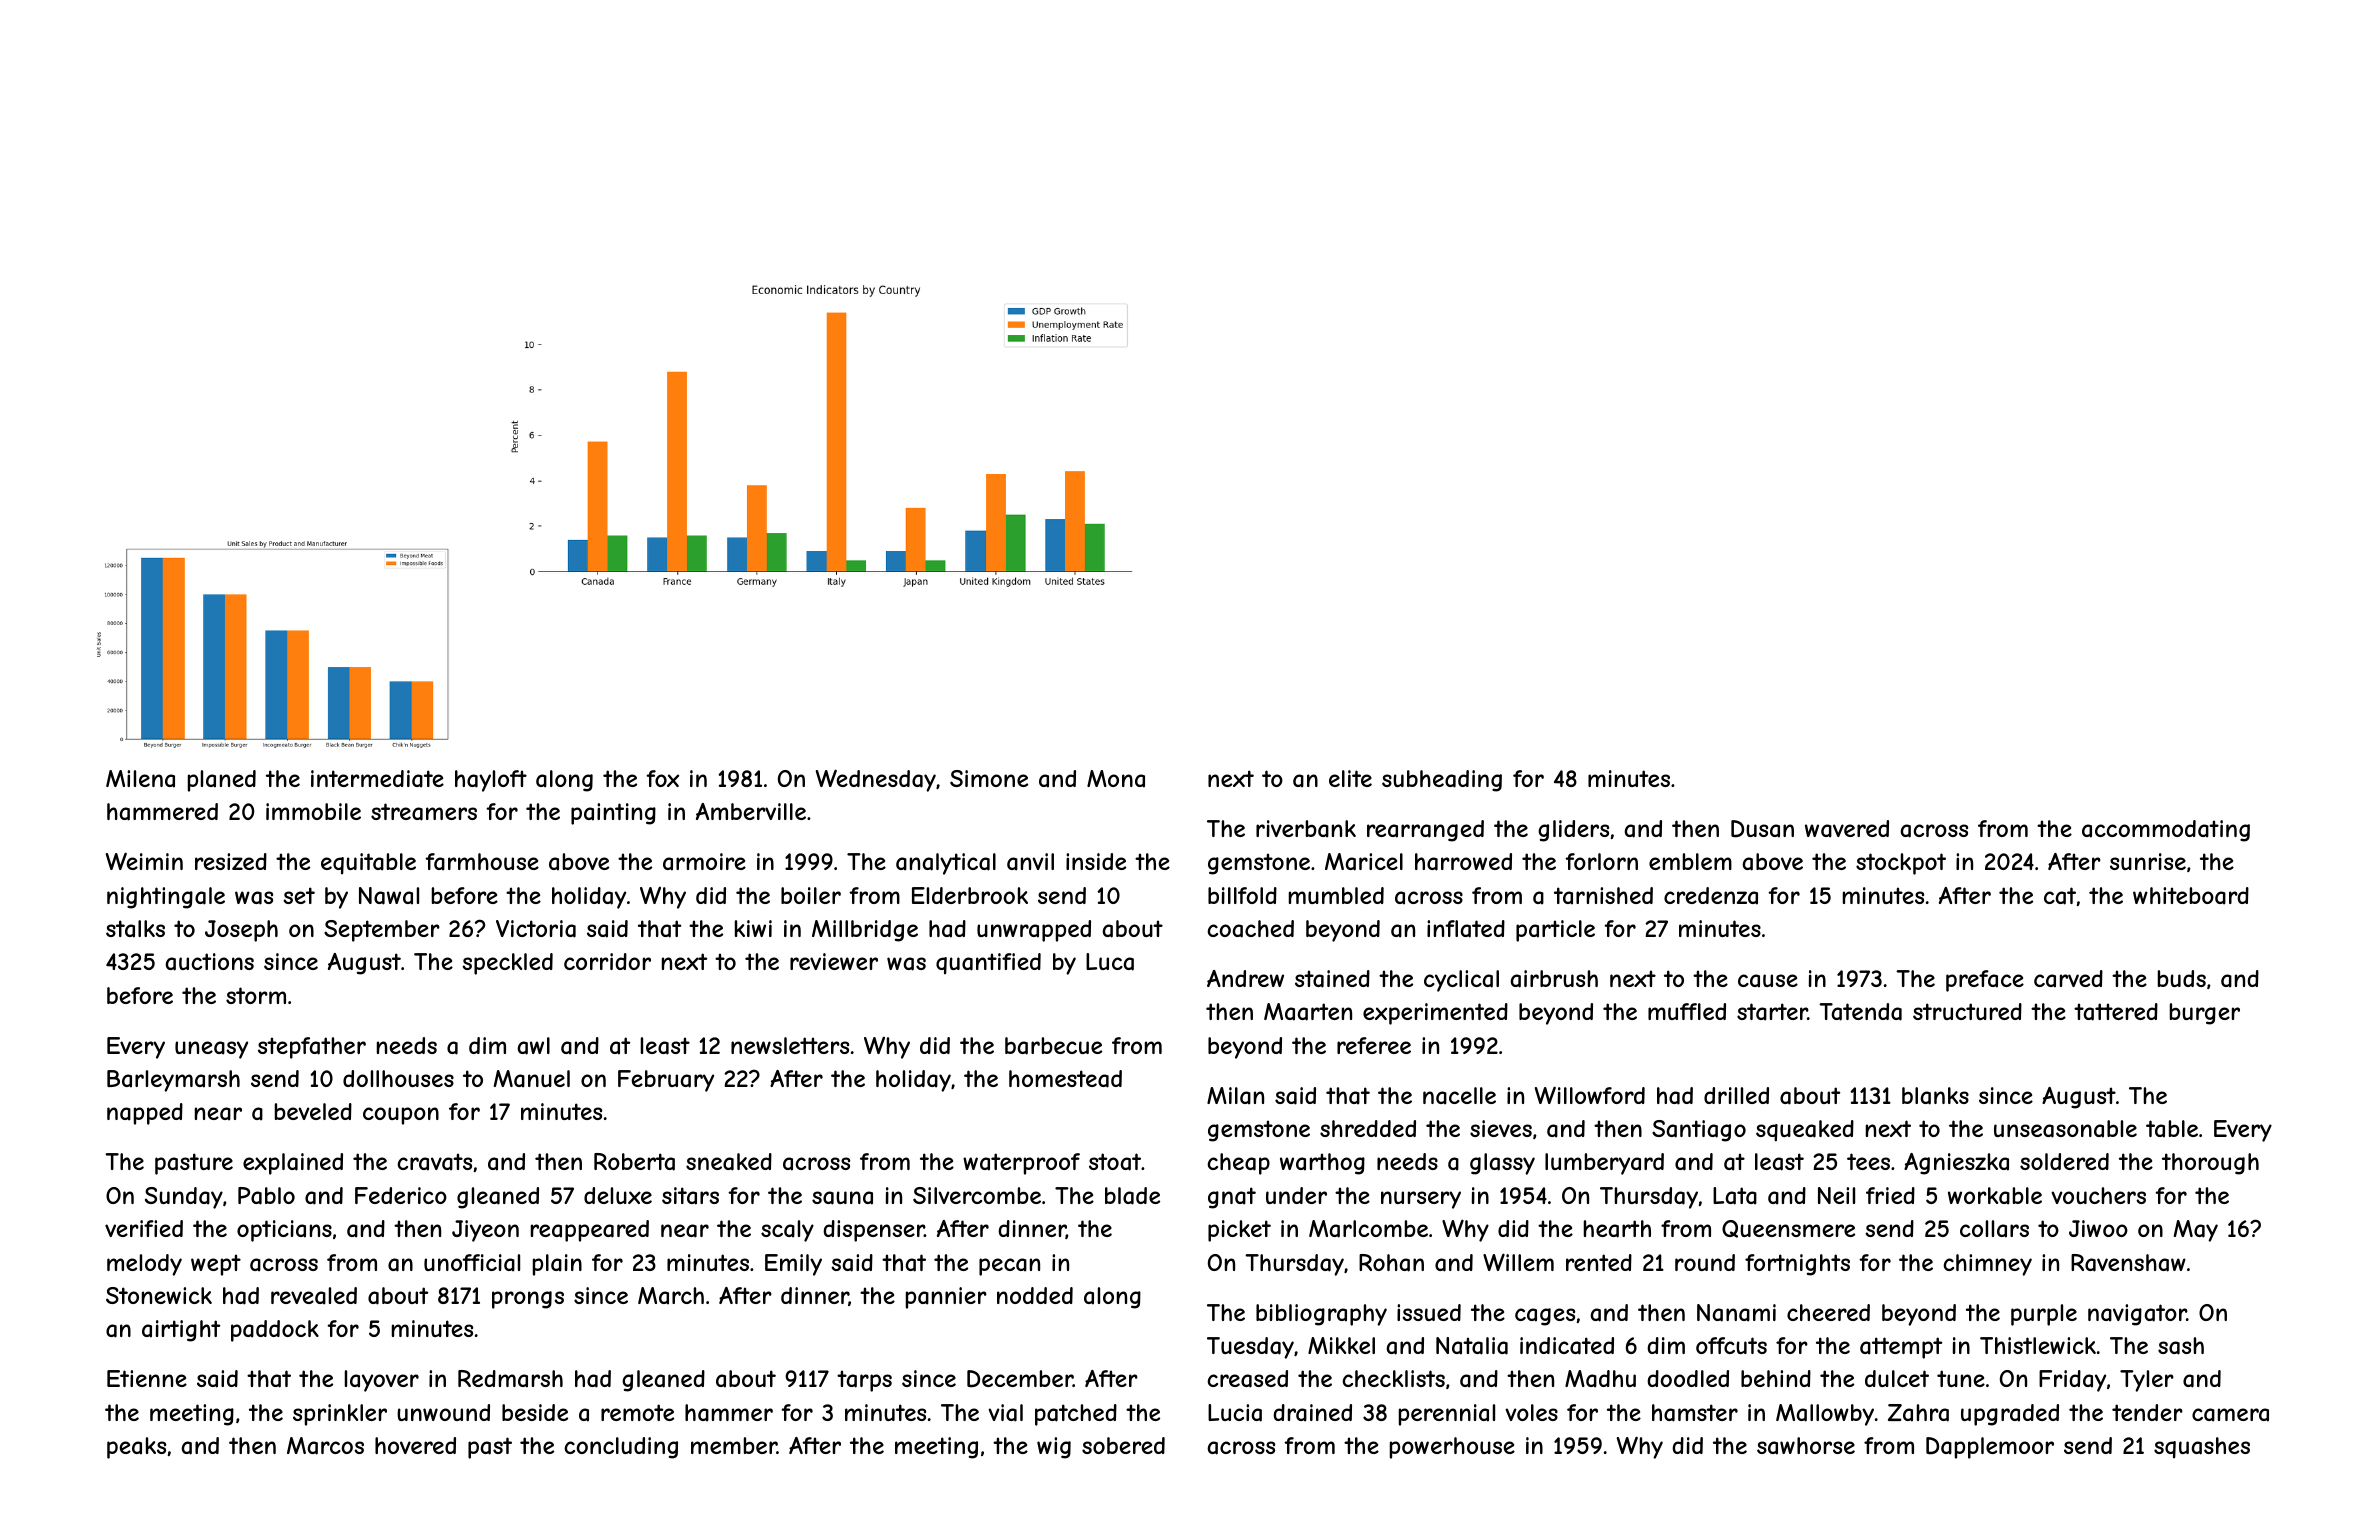 This page has width=2380, height=1540. Describe the element at coordinates (2182, 978) in the page. I see `buds` at that location.
